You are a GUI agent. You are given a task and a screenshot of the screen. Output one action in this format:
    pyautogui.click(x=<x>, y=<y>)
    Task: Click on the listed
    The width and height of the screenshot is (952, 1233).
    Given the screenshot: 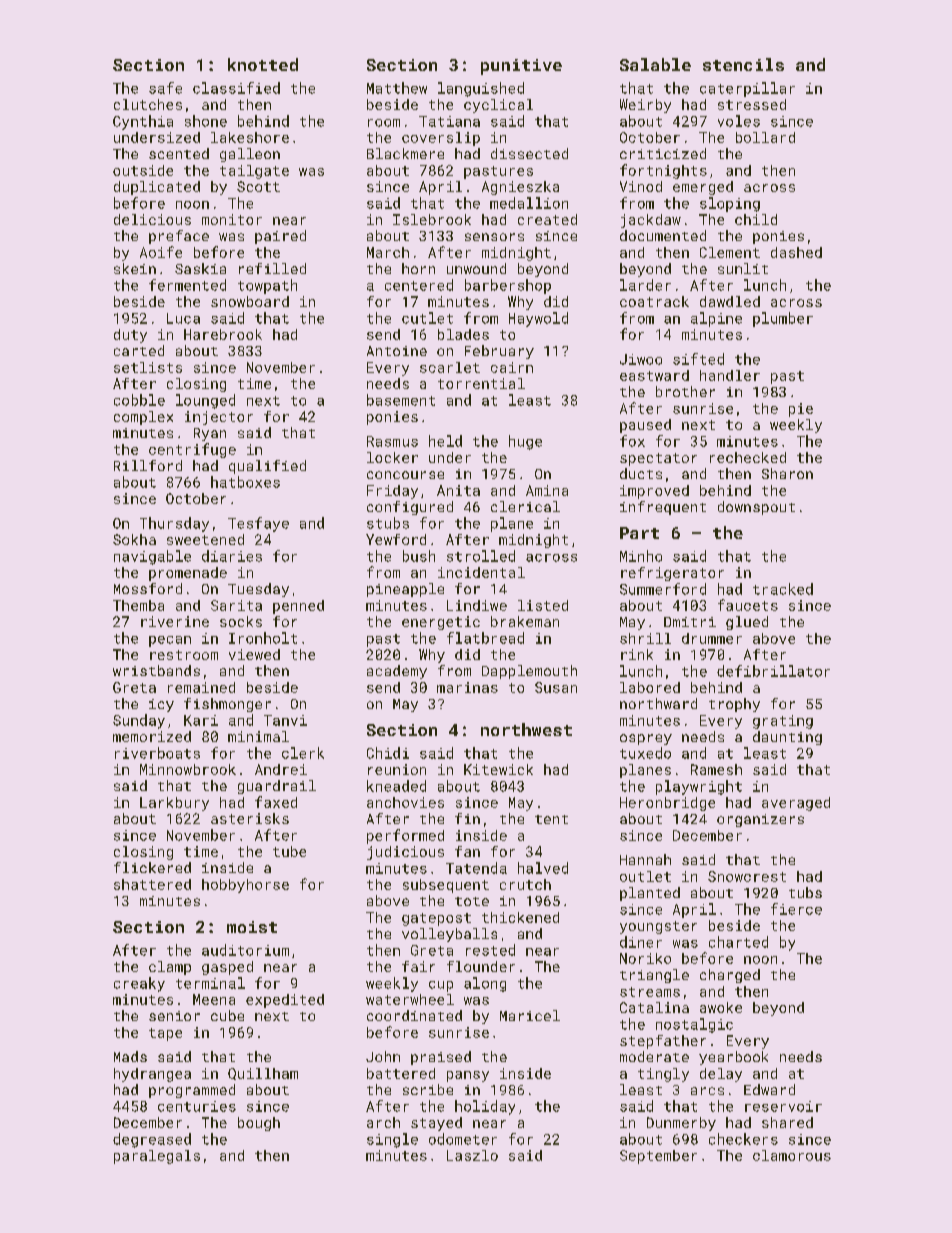 What is the action you would take?
    pyautogui.click(x=543, y=605)
